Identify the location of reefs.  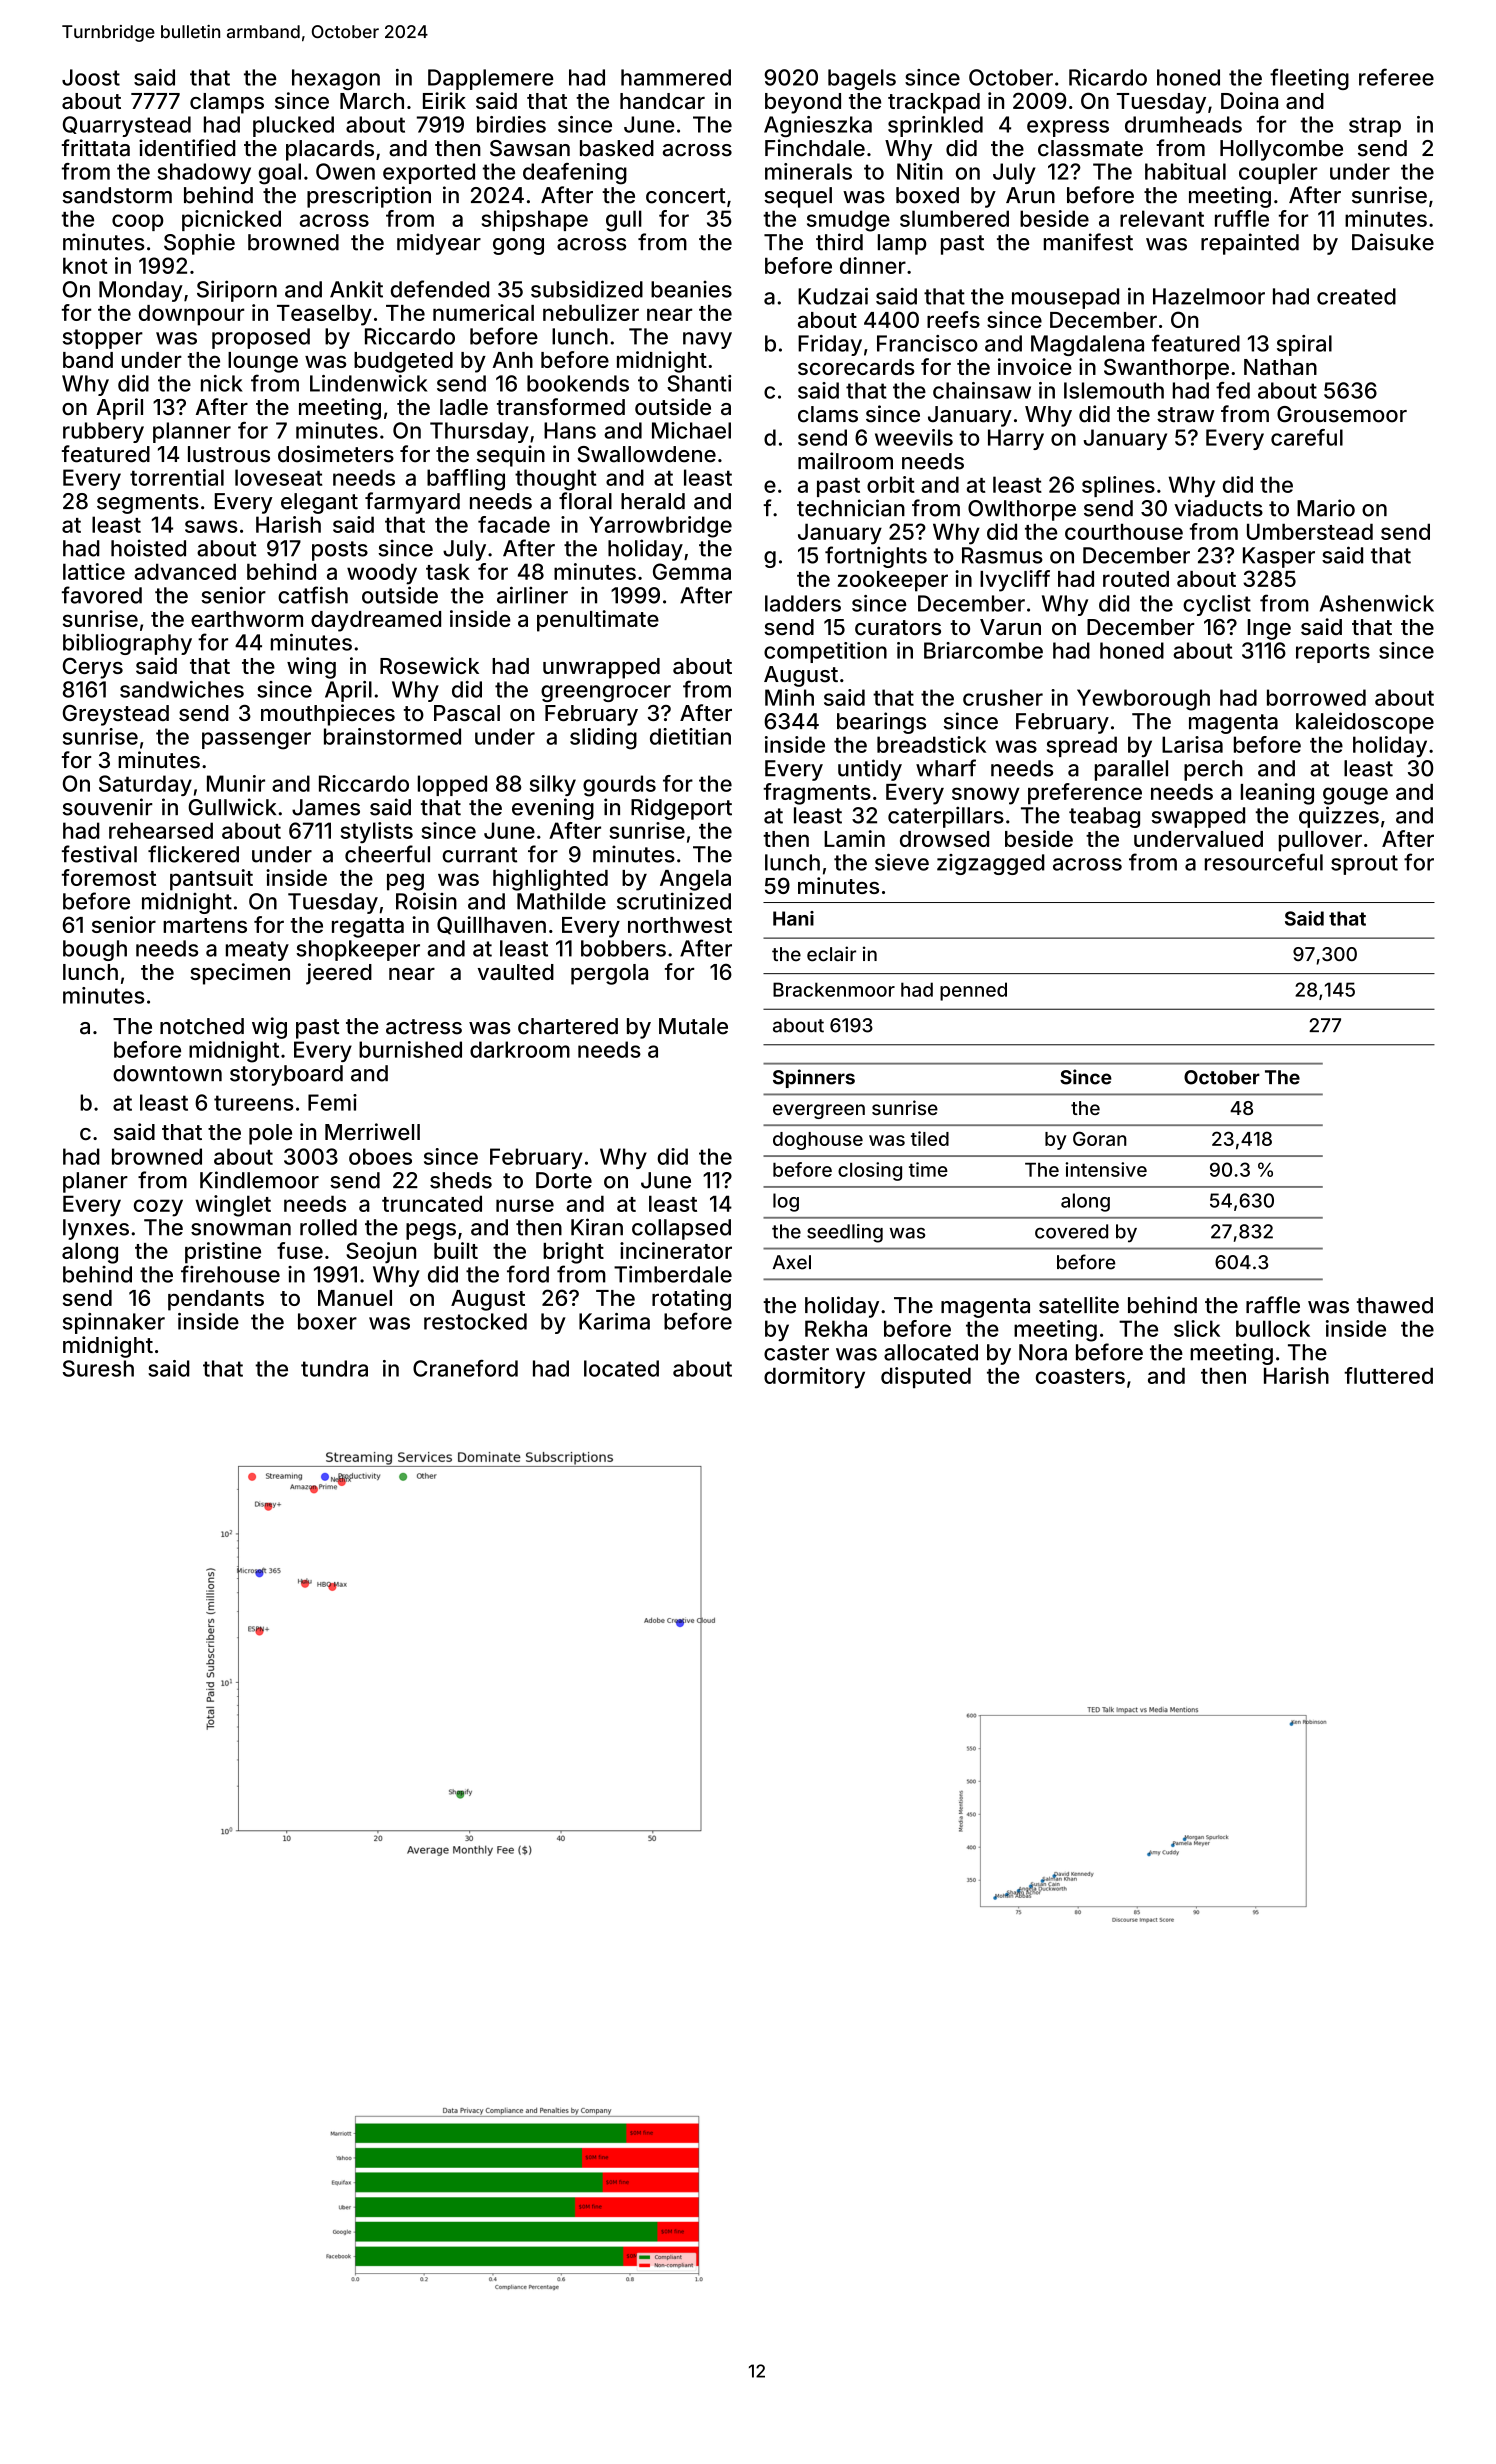
(953, 319).
